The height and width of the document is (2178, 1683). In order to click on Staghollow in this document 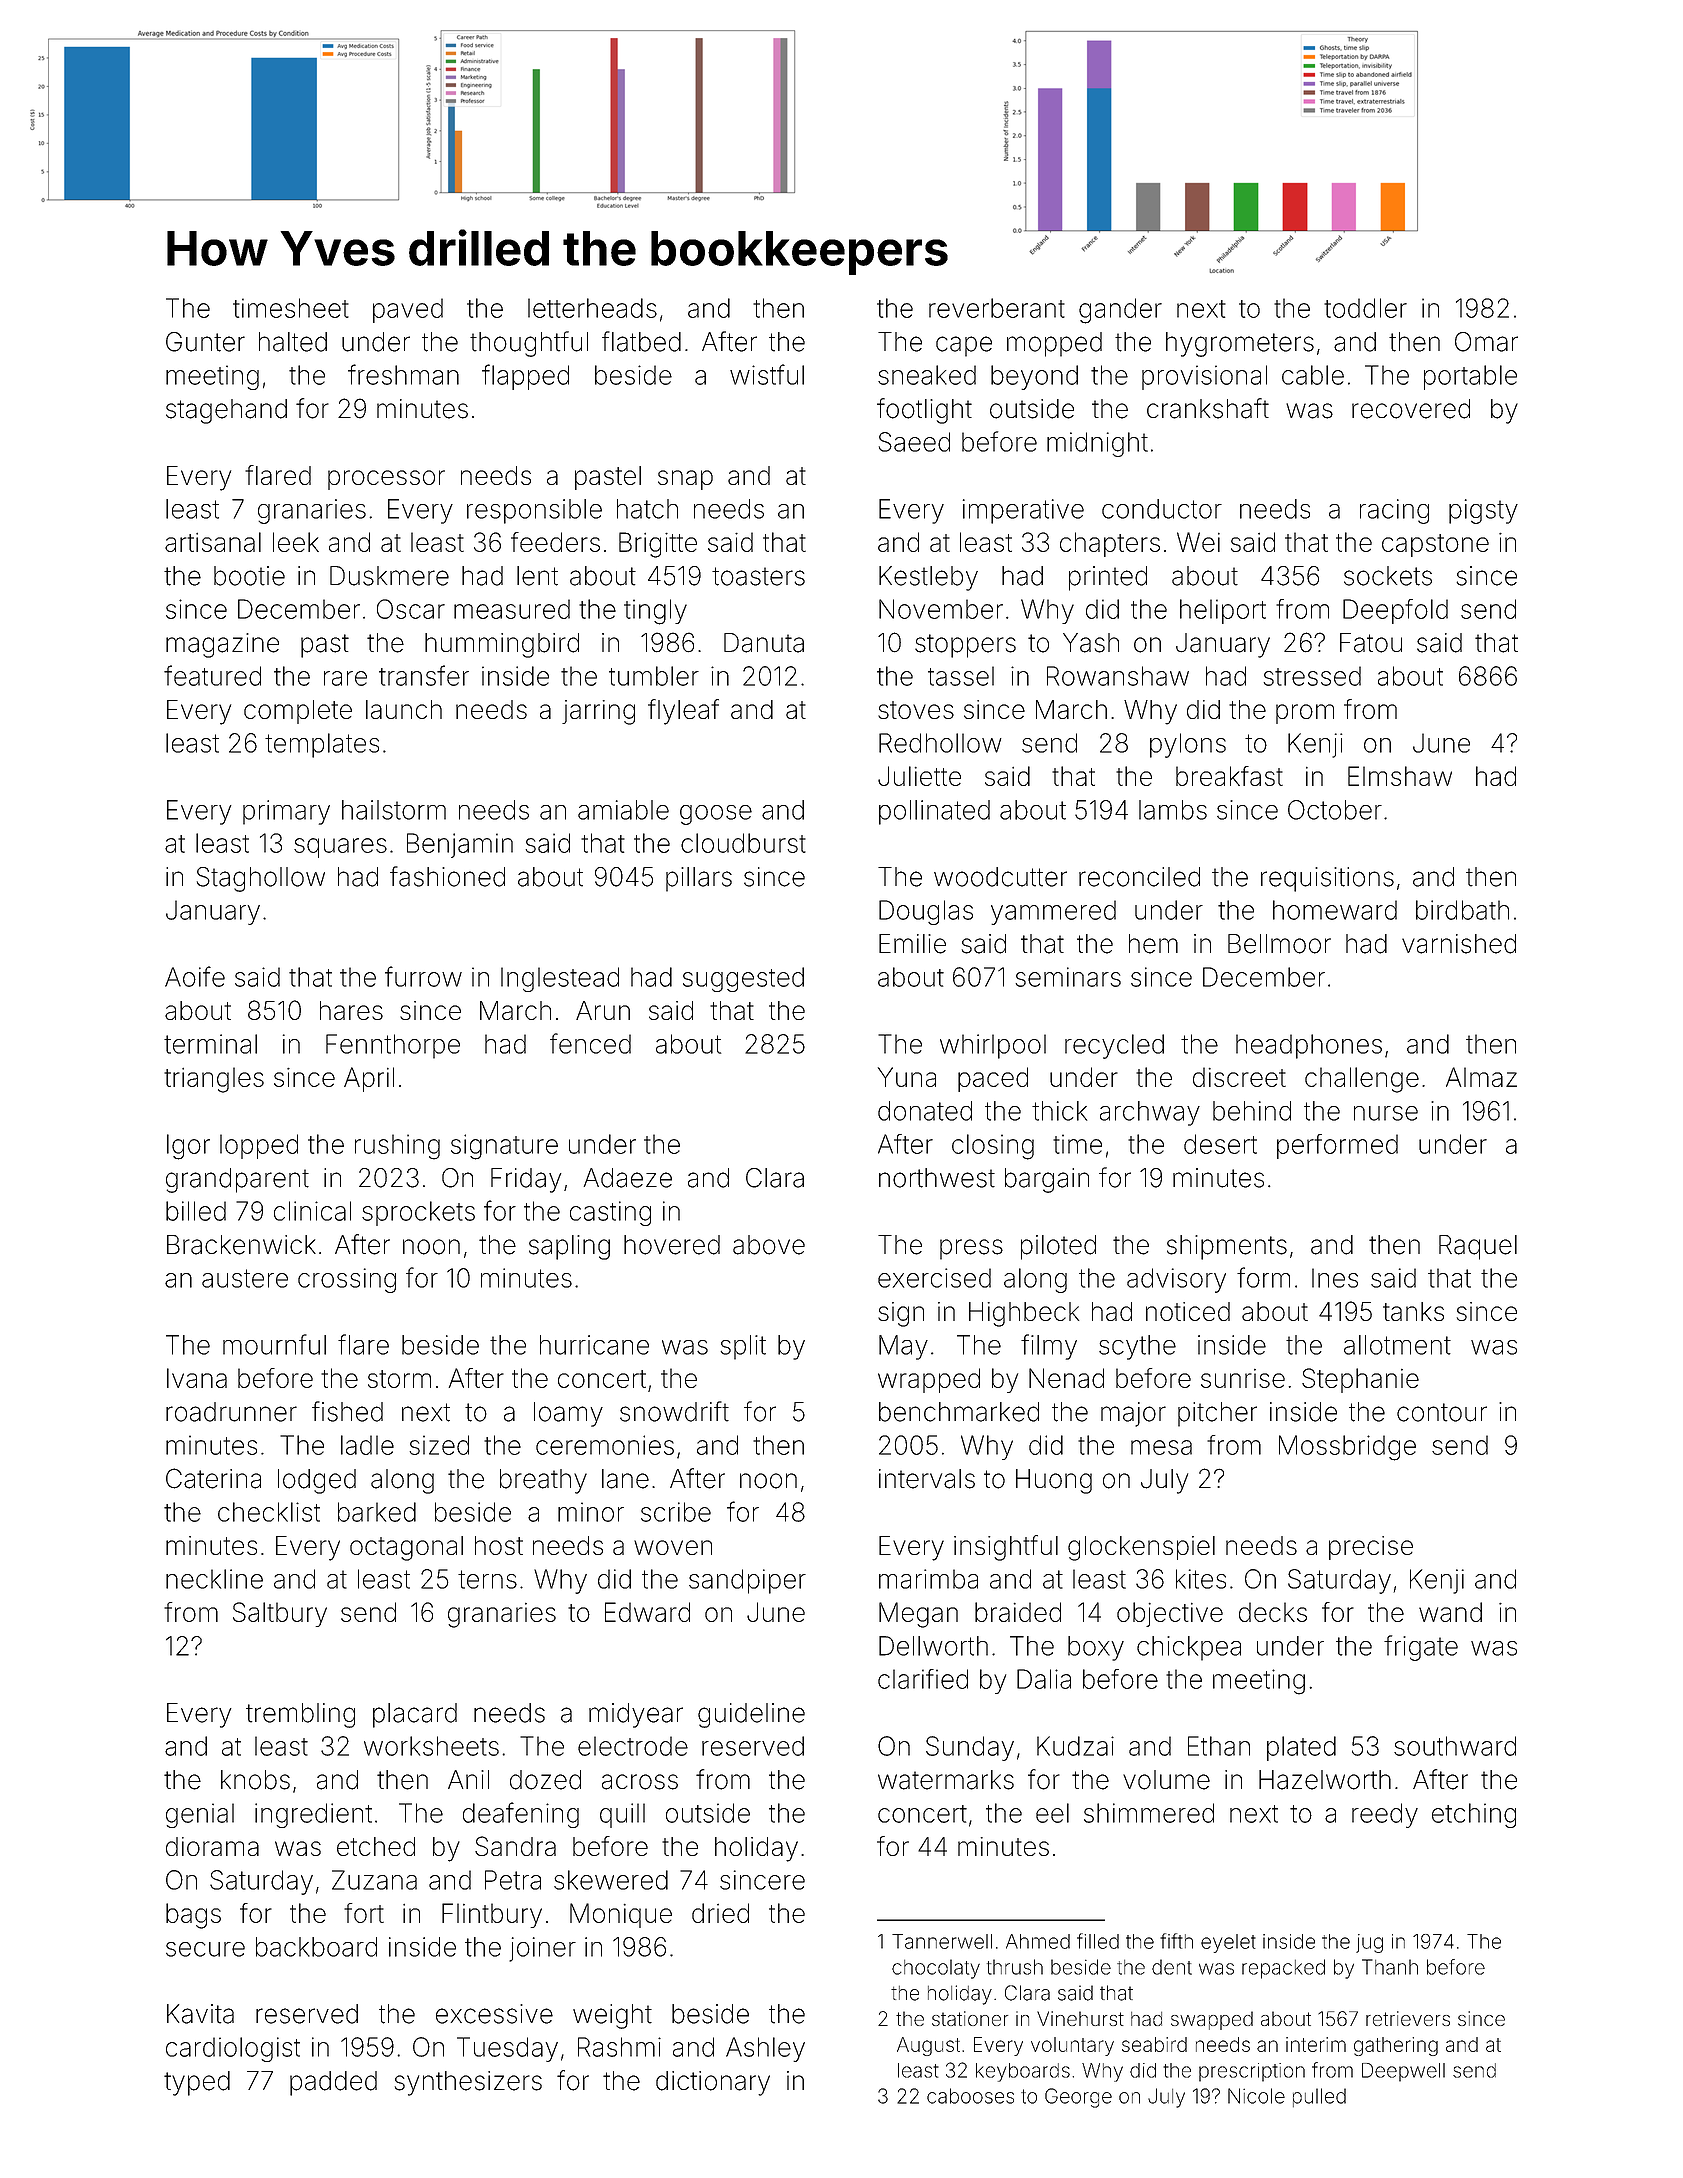, I will do `click(261, 879)`.
